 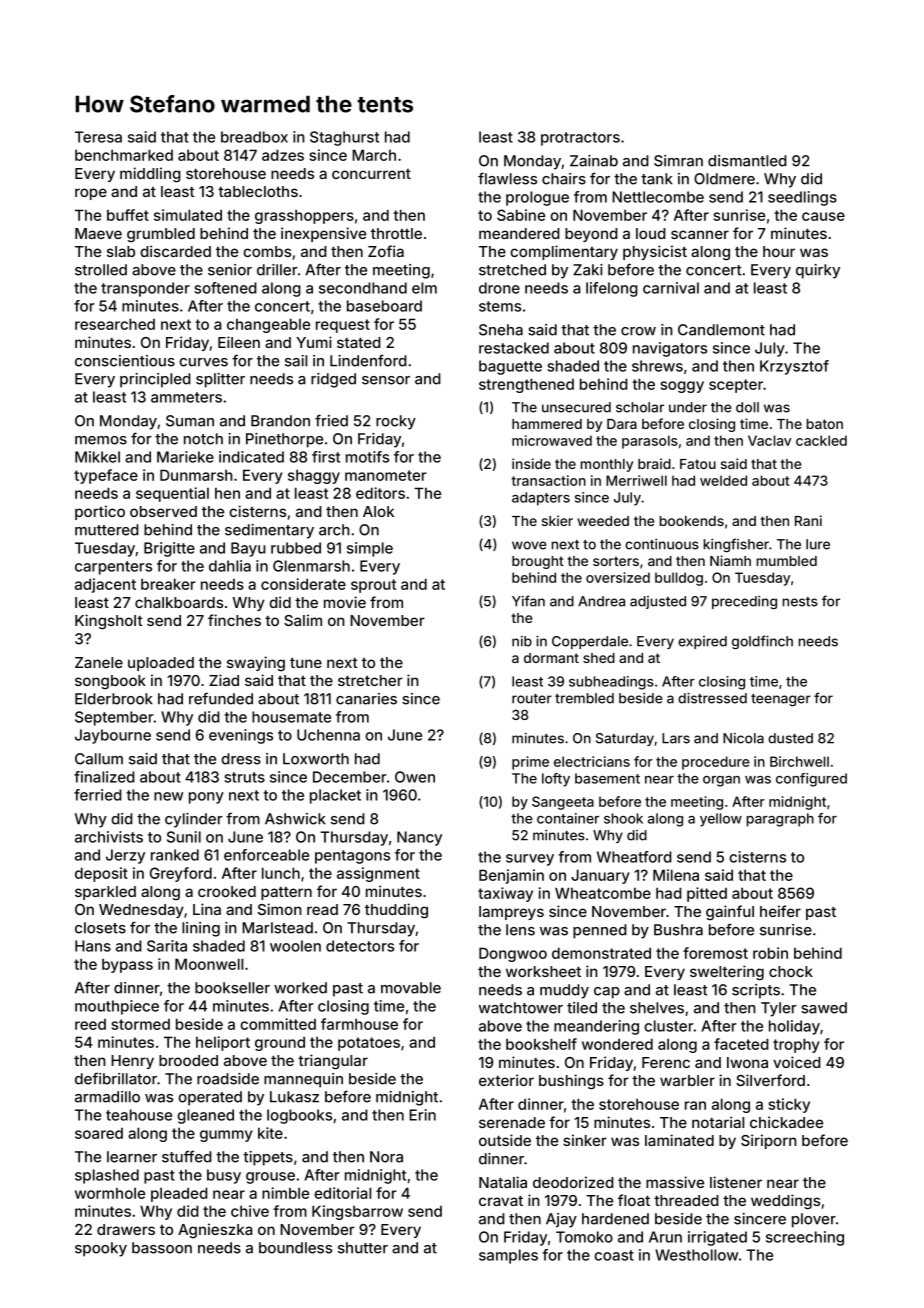 I want to click on braid, so click(x=654, y=463).
